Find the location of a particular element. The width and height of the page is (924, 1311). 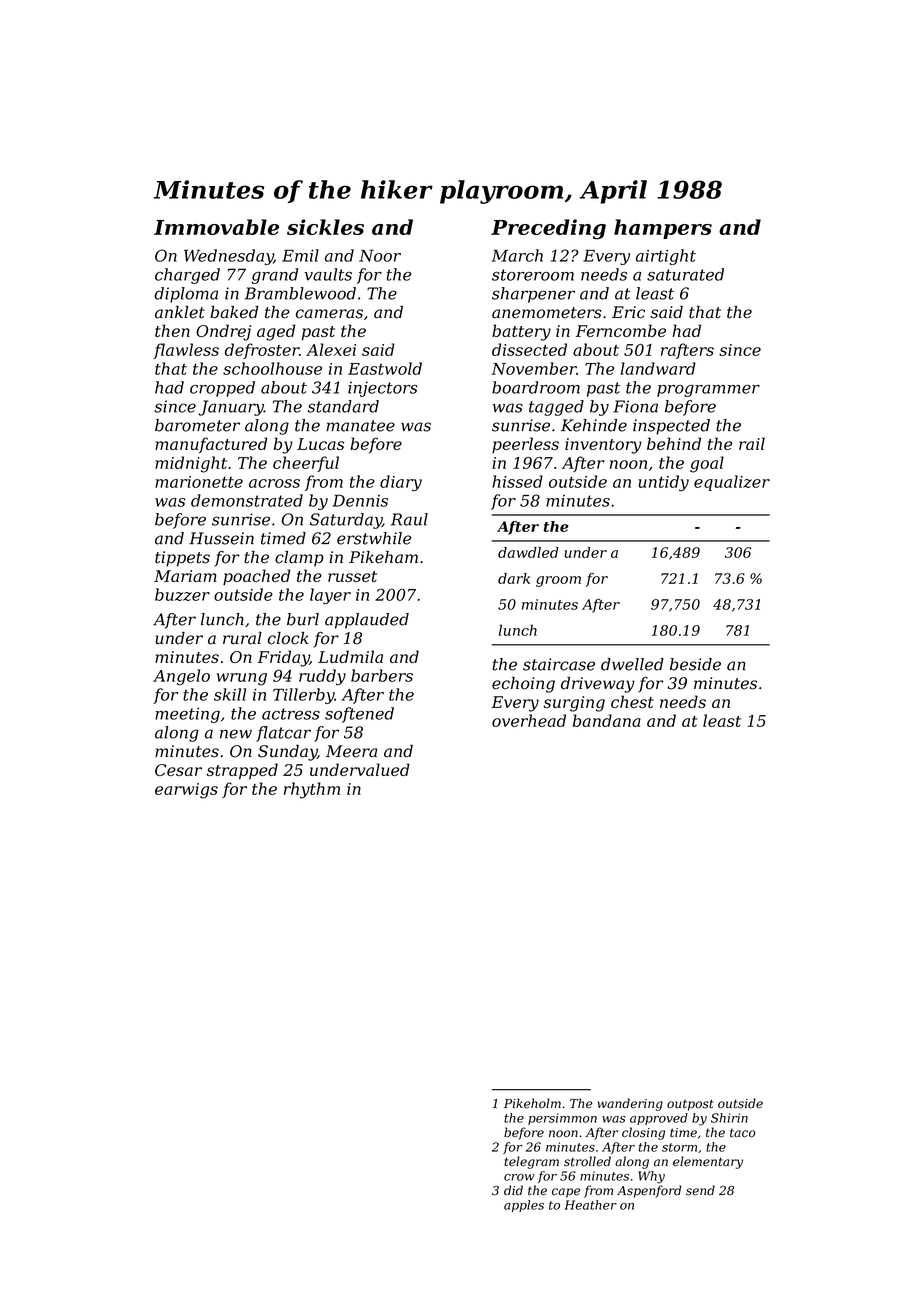

persimmon is located at coordinates (562, 1119).
